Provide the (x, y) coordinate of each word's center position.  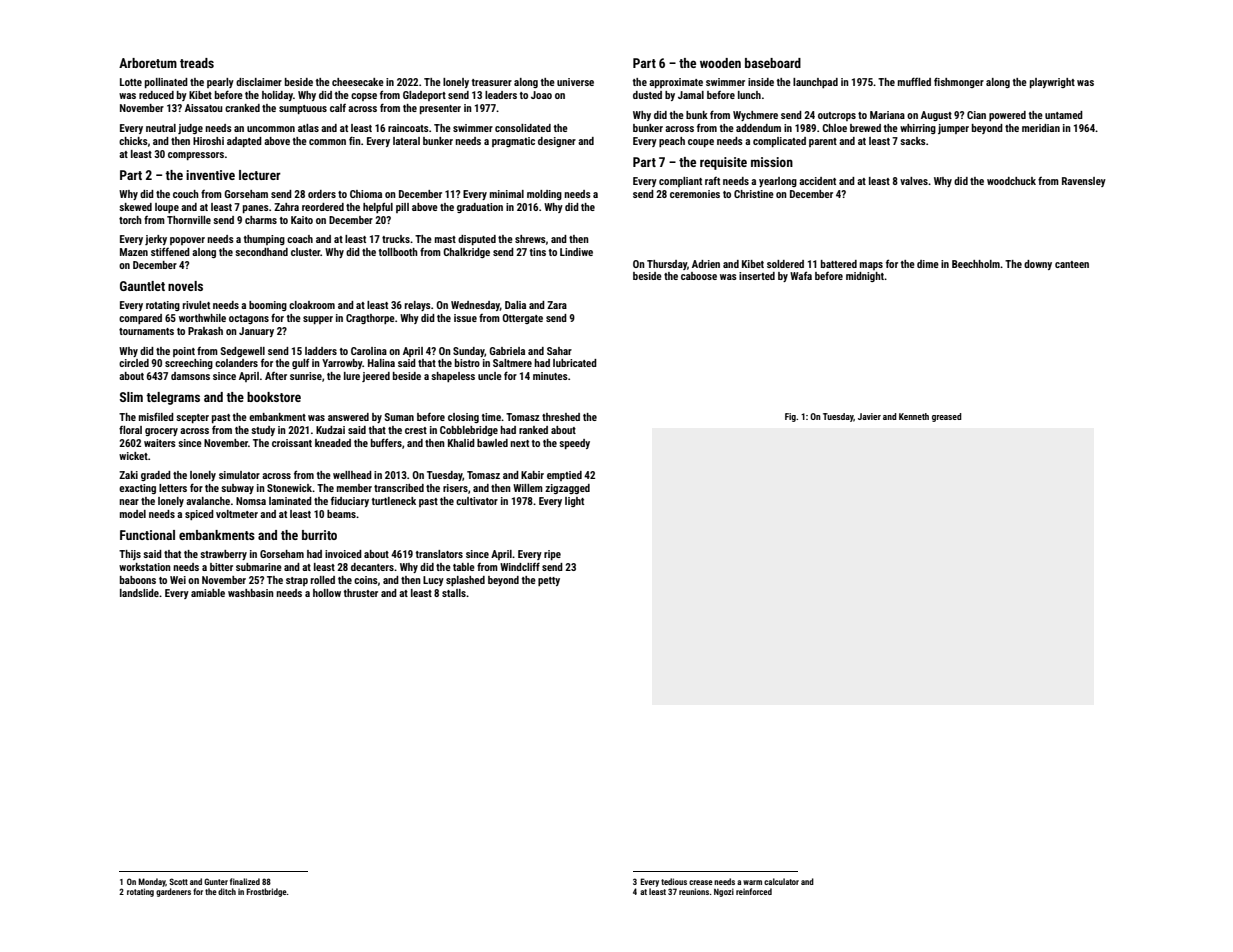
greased (947, 417)
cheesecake (358, 82)
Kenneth (914, 416)
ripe (552, 555)
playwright (1052, 83)
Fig (790, 417)
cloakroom (312, 305)
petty (549, 581)
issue (465, 318)
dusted (647, 95)
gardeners (173, 892)
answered (348, 417)
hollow (327, 593)
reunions (694, 891)
